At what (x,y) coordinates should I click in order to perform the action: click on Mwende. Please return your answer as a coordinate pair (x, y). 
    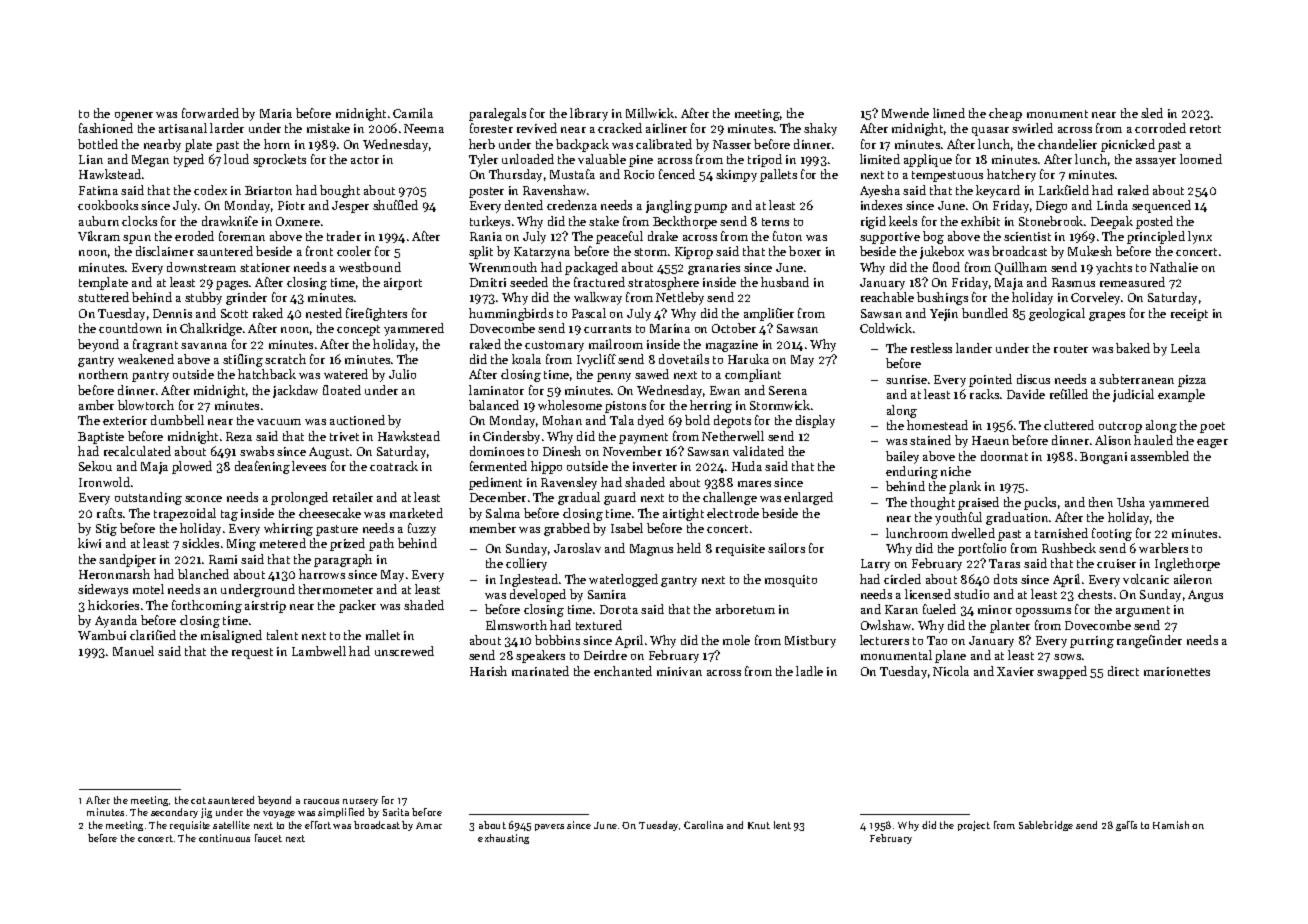
    Looking at the image, I should click on (905, 113).
